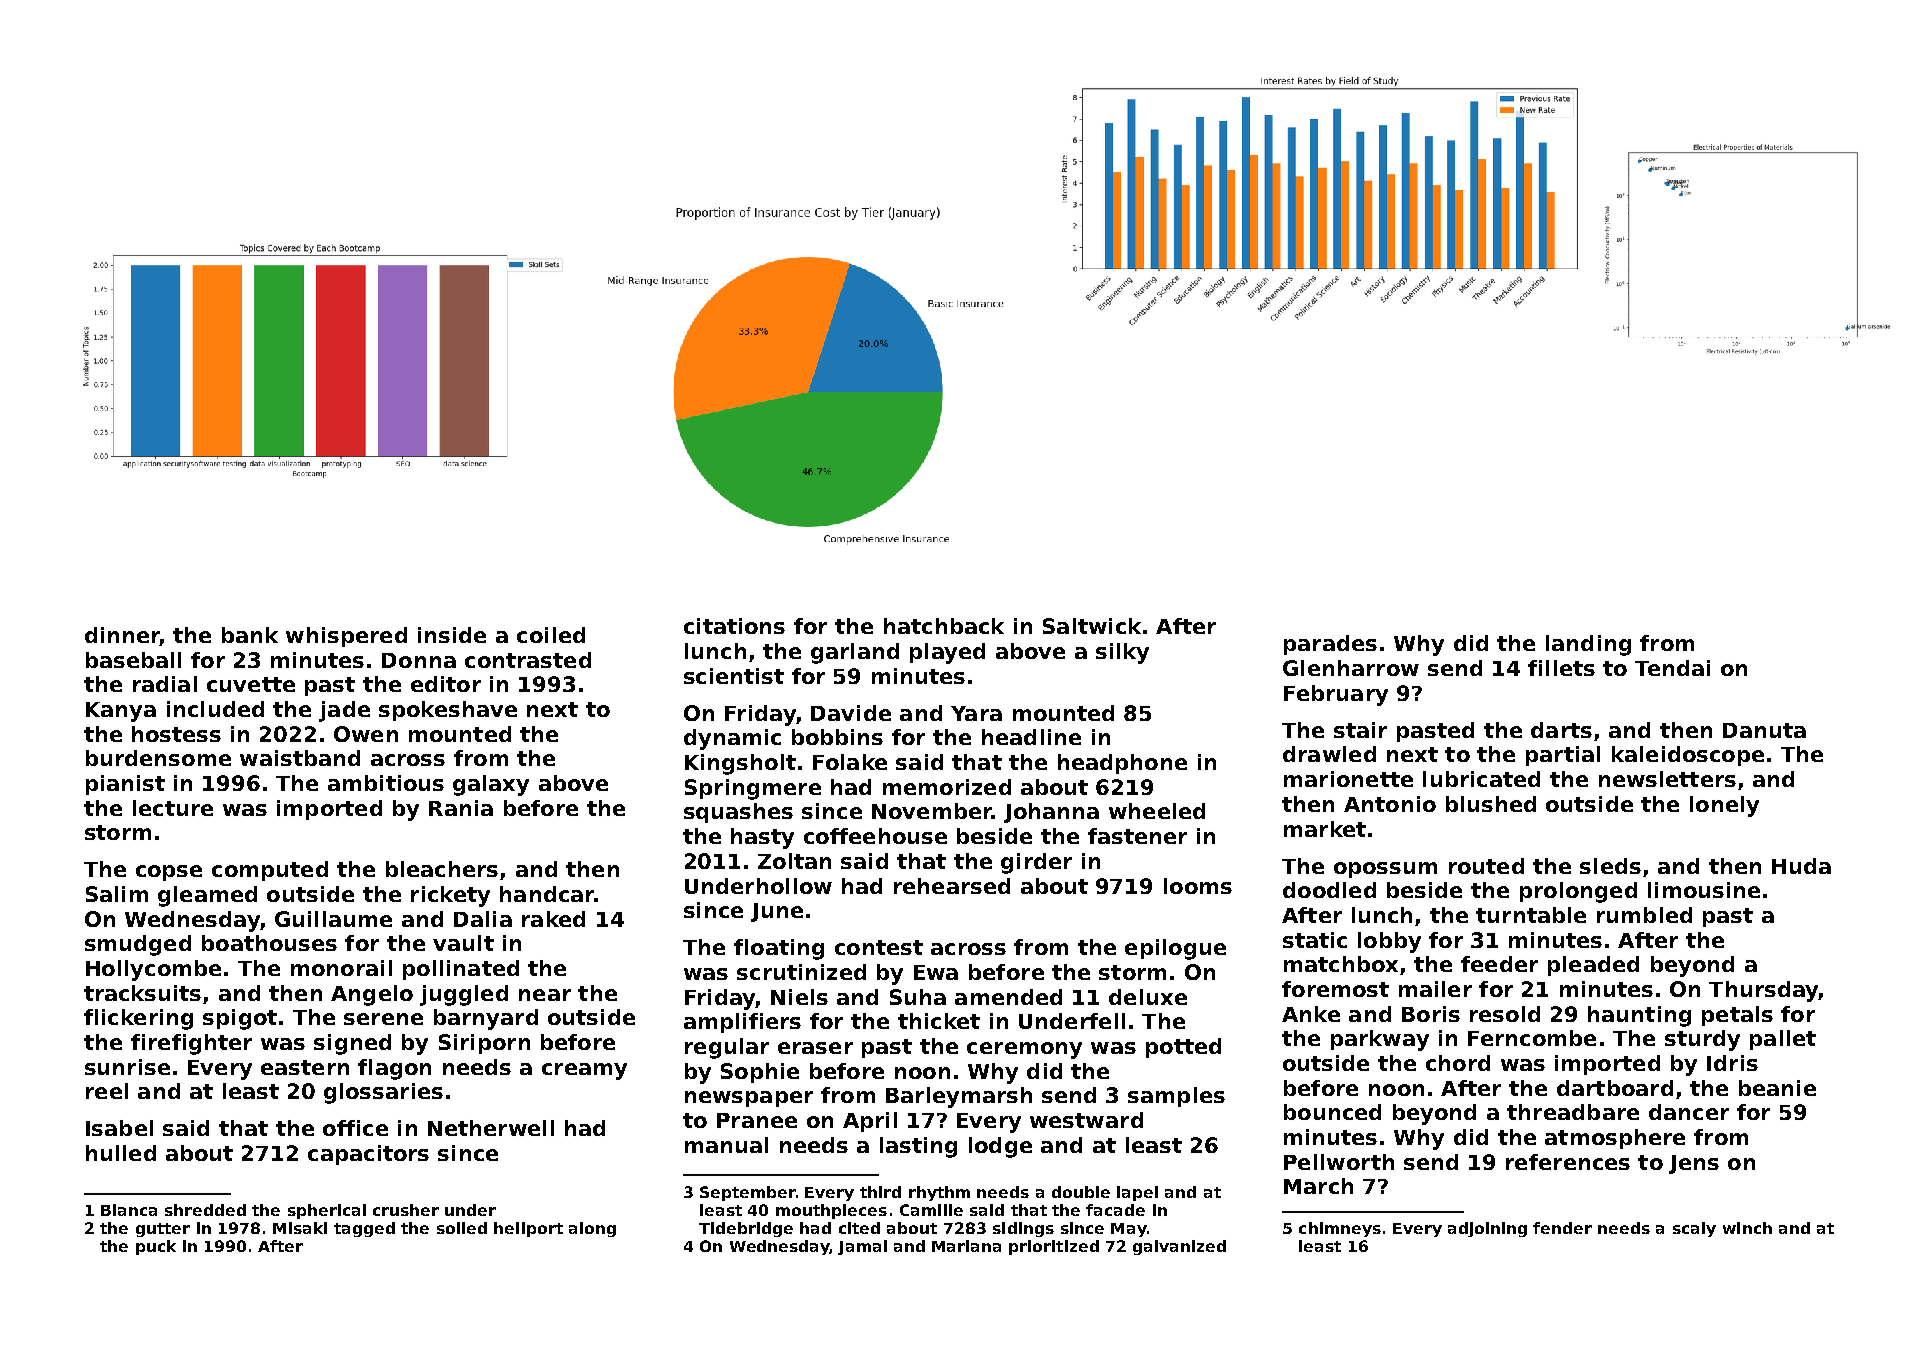 This image has height=1357, width=1920. What do you see at coordinates (528, 660) in the image?
I see `contrasted` at bounding box center [528, 660].
